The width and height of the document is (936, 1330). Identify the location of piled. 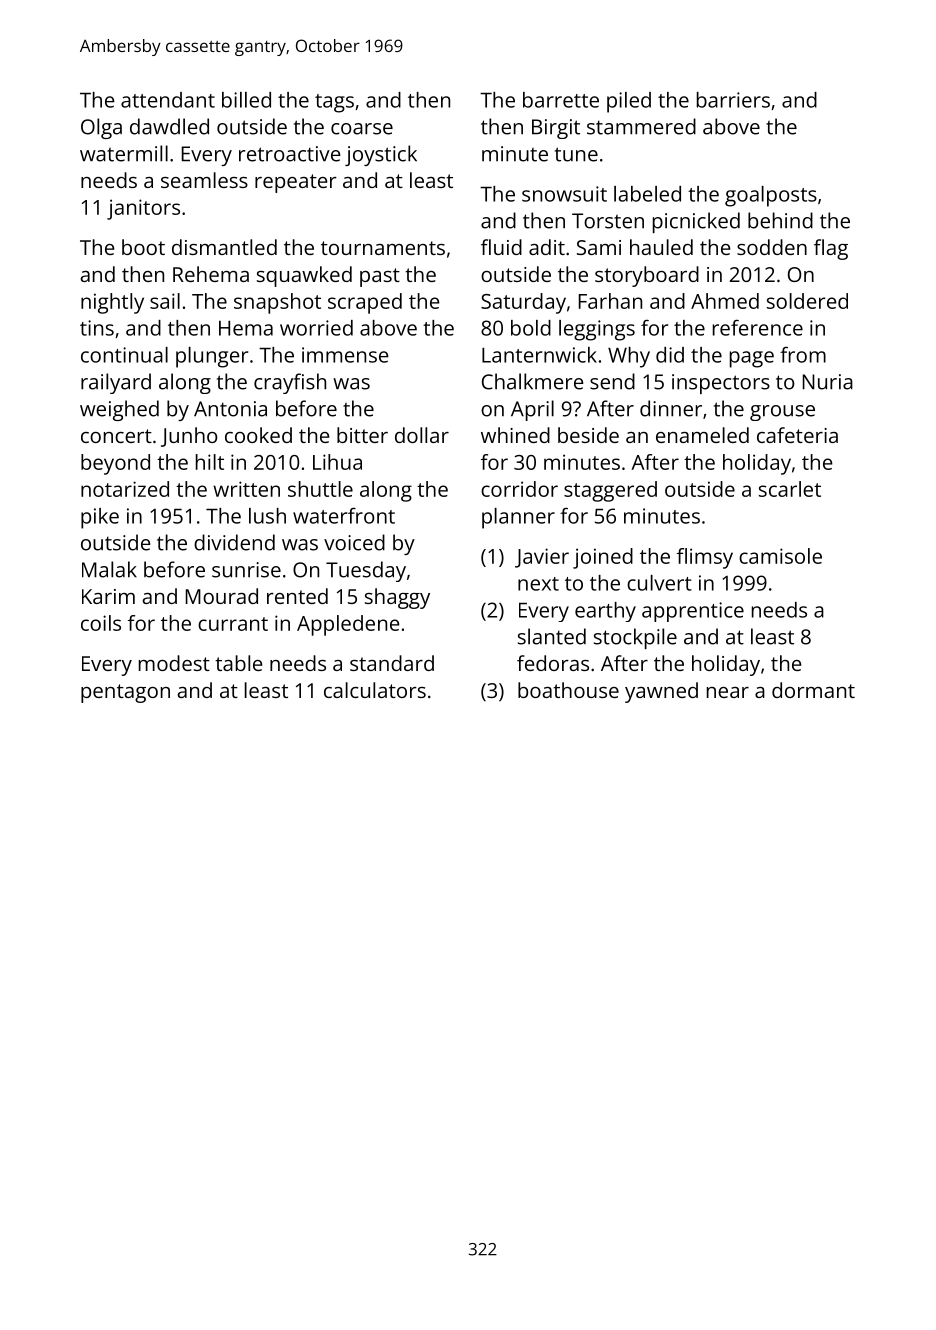
(629, 102).
